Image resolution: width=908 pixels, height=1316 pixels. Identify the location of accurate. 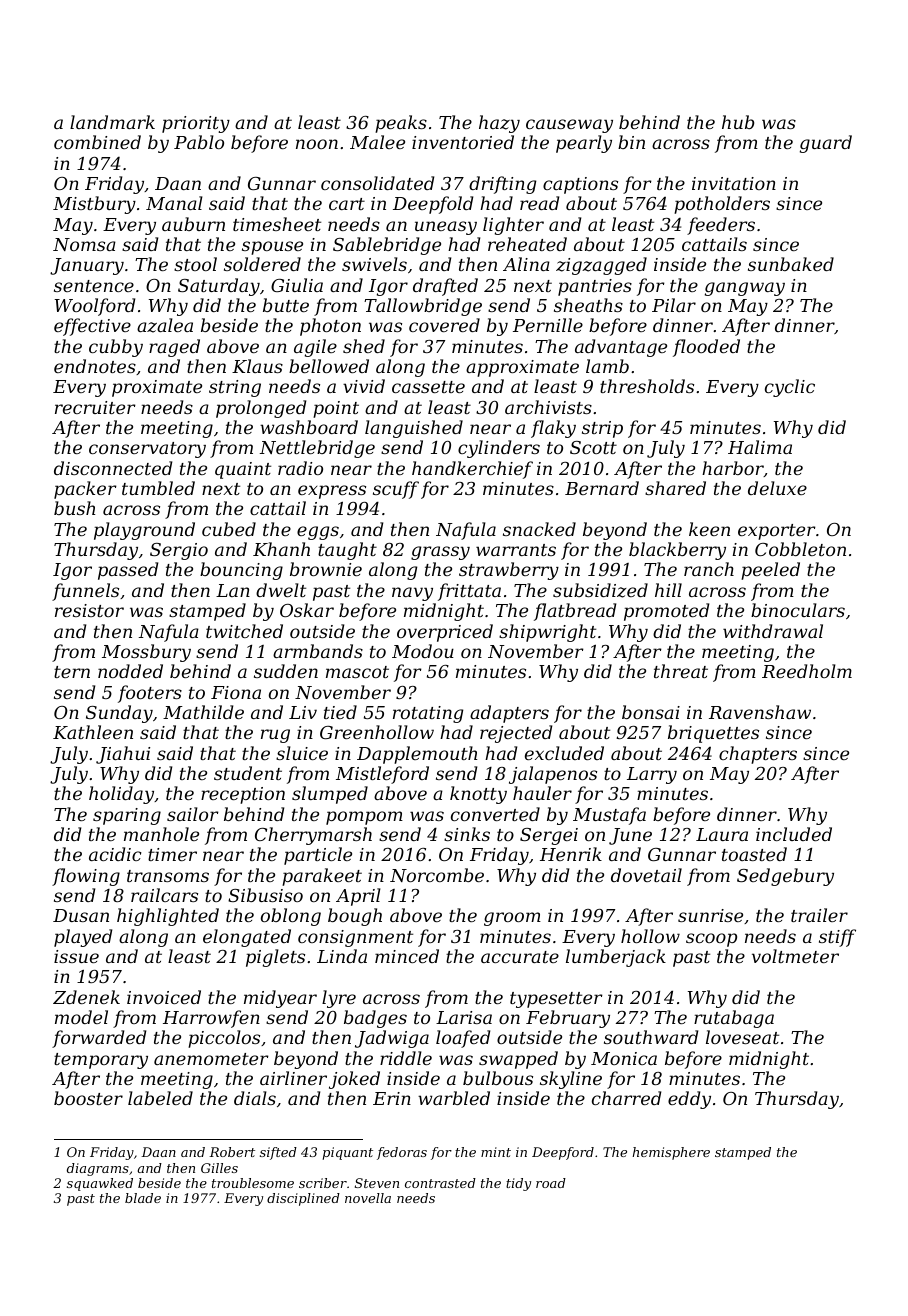
(520, 957).
